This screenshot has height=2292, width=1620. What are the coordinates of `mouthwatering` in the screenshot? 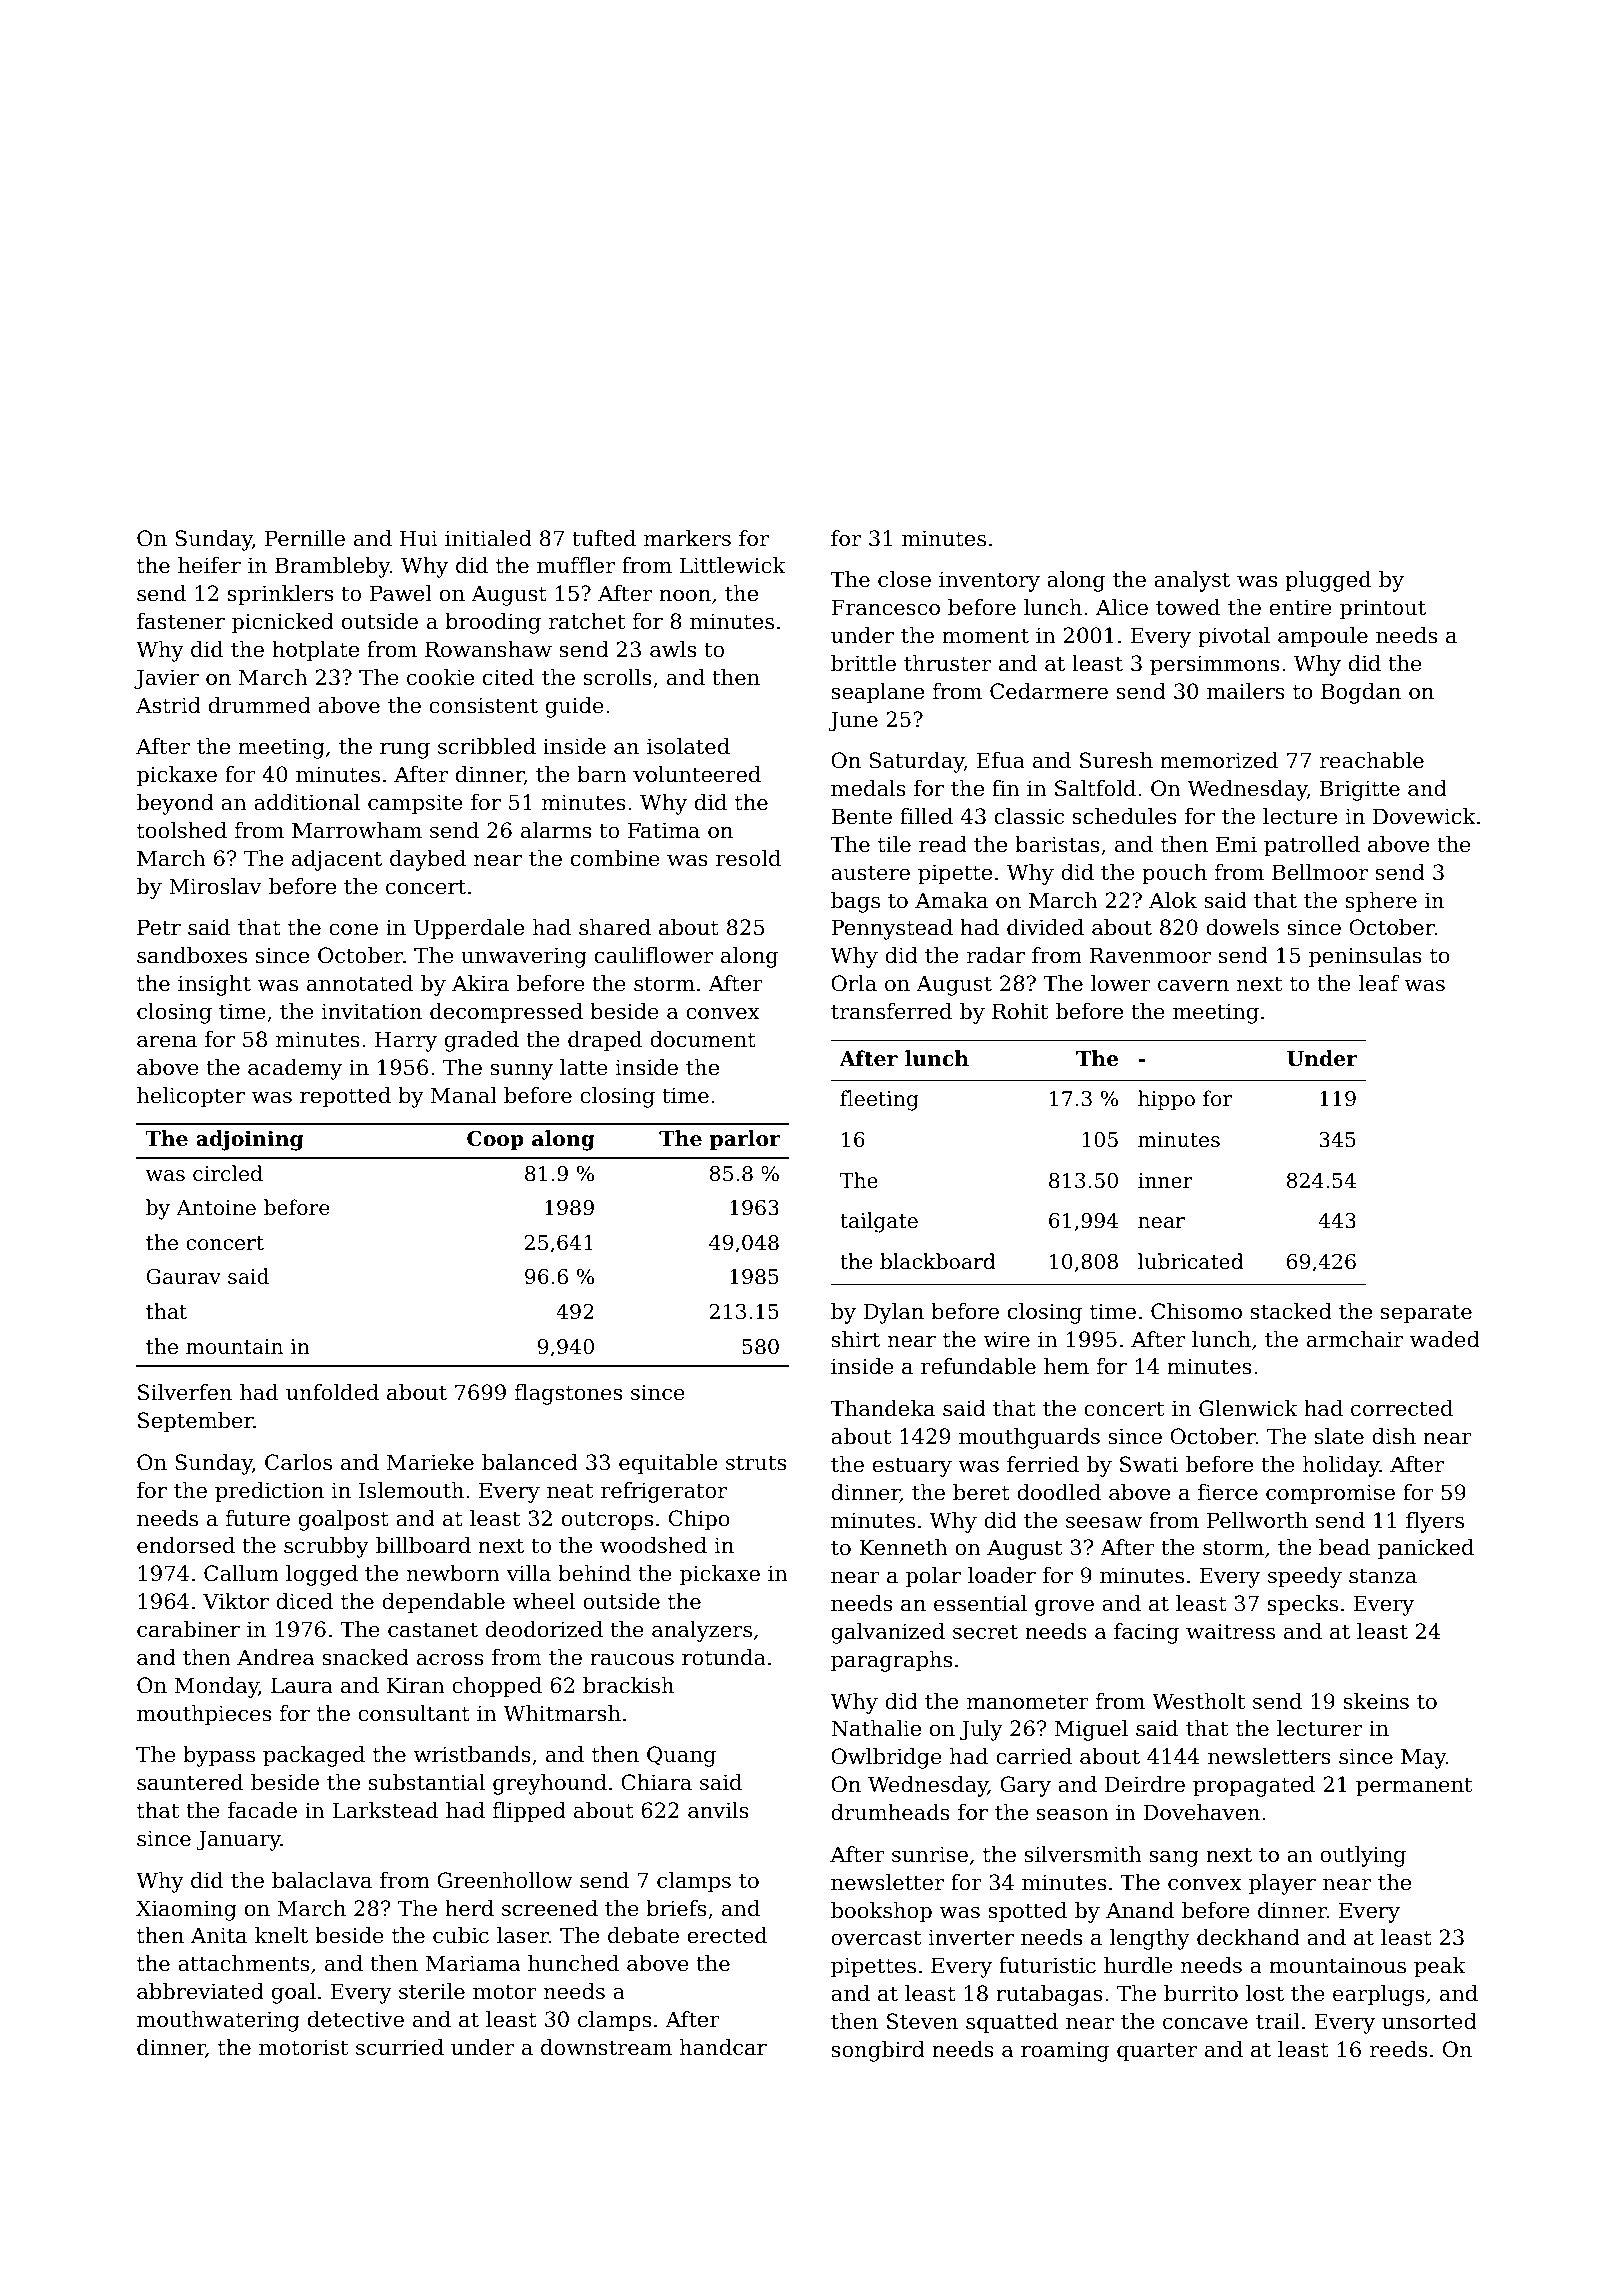 It's located at (218, 2021).
